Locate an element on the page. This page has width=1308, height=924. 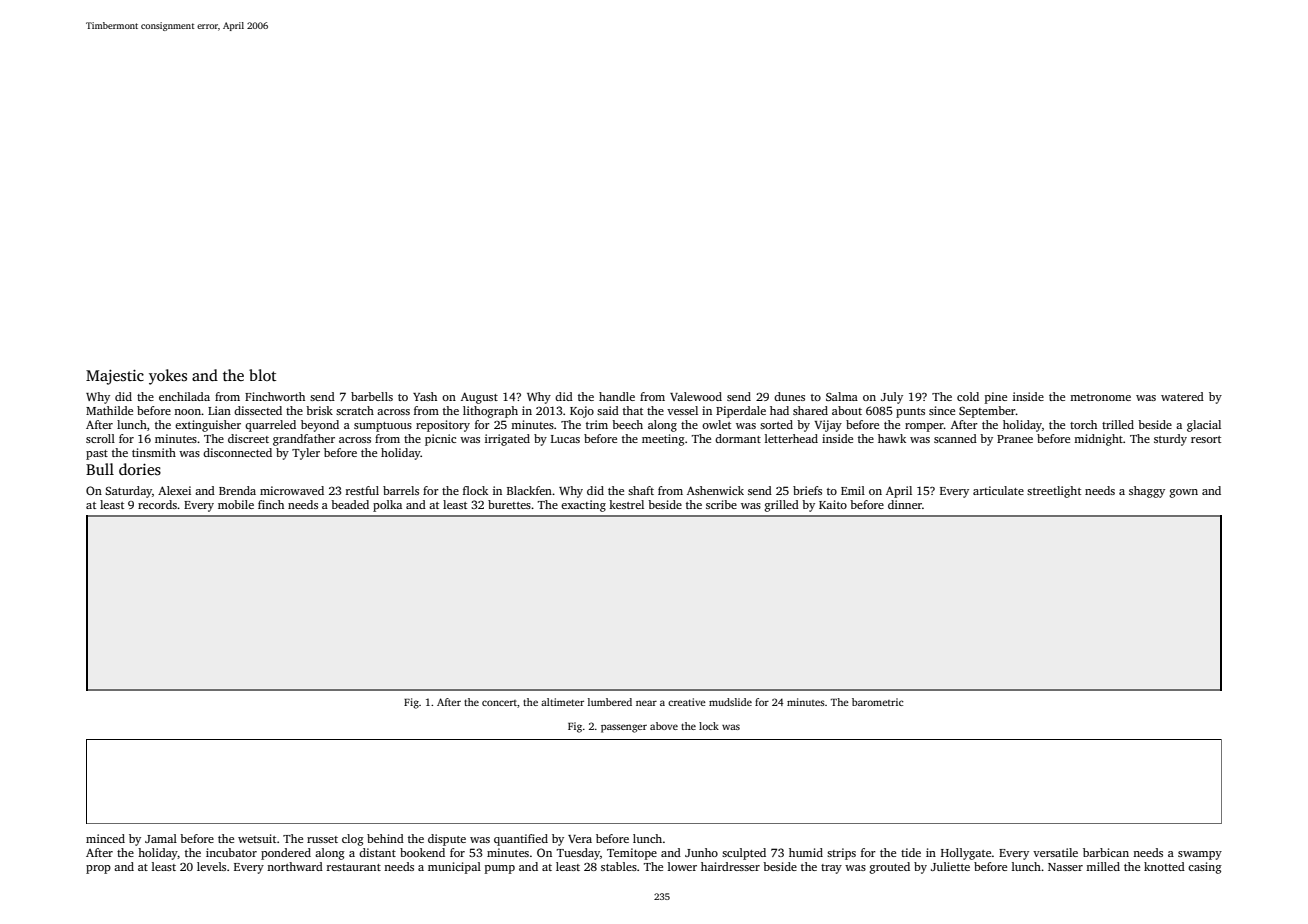
wetsuit is located at coordinates (257, 838).
